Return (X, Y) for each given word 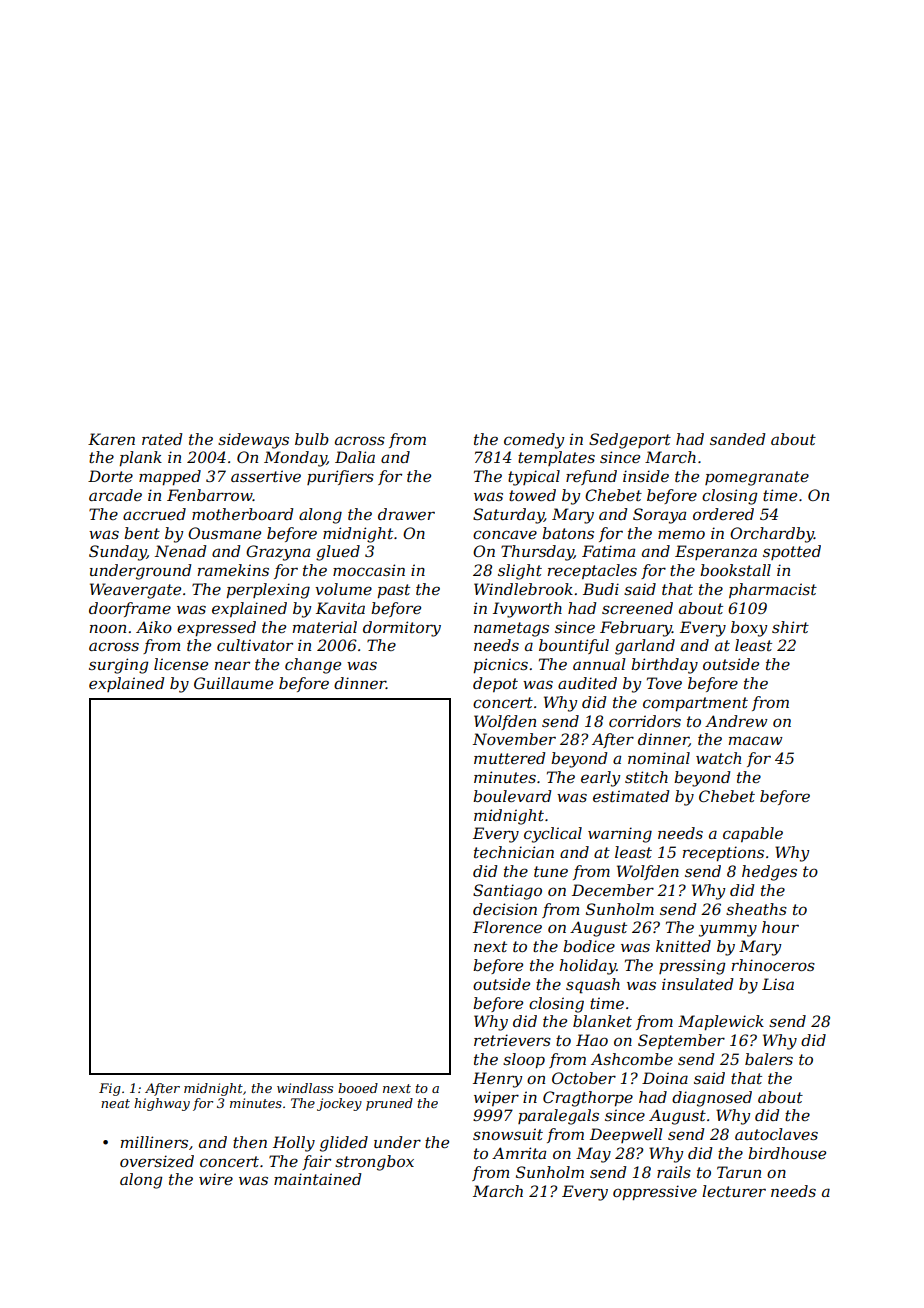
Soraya (659, 516)
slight (520, 572)
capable (753, 834)
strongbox (374, 1163)
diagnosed (712, 1099)
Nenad (180, 551)
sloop (524, 1060)
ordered (723, 514)
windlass (305, 1088)
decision (505, 909)
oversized (157, 1161)
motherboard (242, 514)
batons (568, 533)
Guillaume (233, 683)
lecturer (734, 1191)
